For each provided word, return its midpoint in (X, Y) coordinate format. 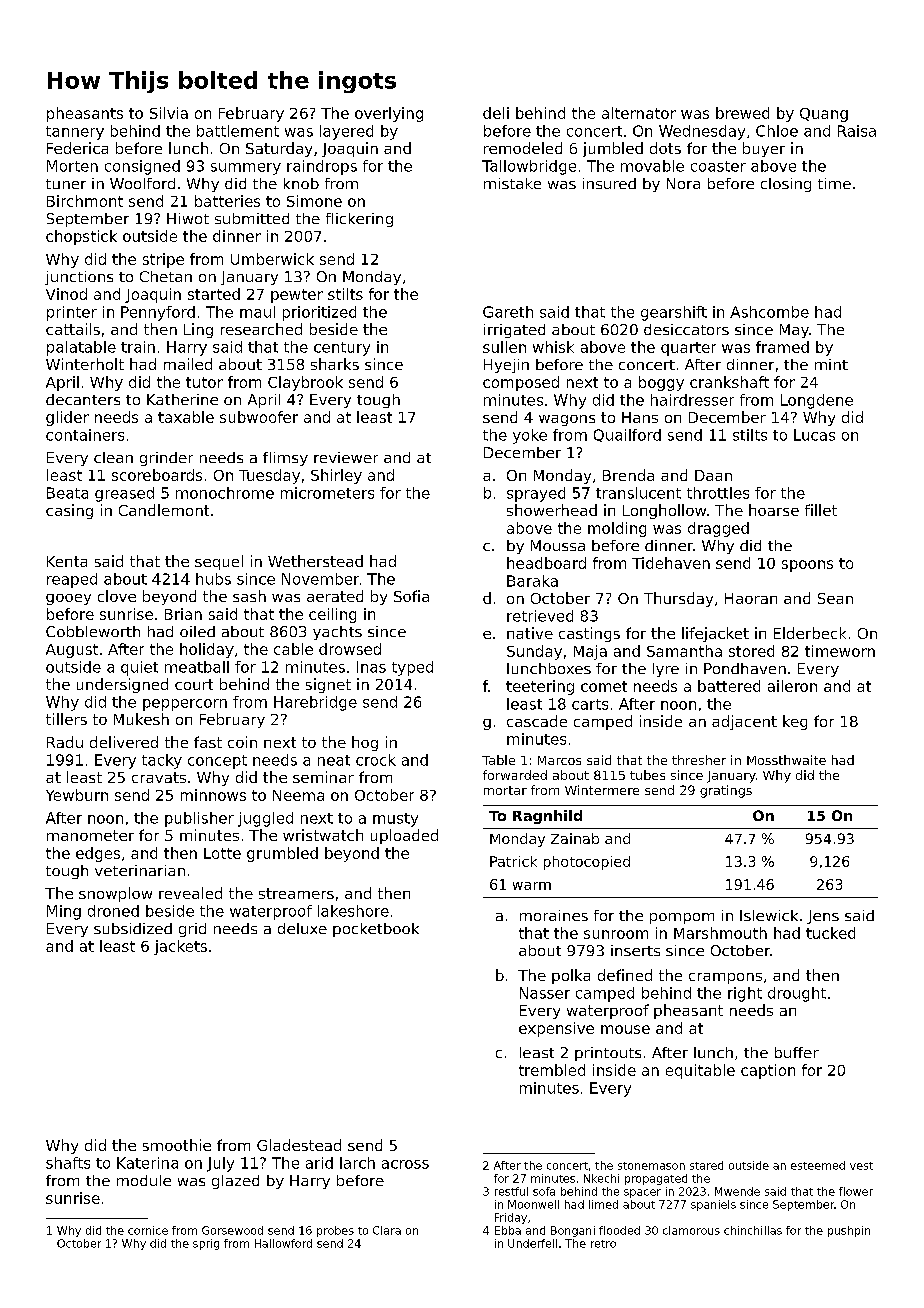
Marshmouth (720, 933)
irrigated (514, 331)
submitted (252, 218)
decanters (83, 399)
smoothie (177, 1145)
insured (609, 183)
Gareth (508, 312)
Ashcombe (769, 312)
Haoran (751, 598)
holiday (207, 650)
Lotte (222, 853)
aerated (335, 596)
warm (532, 886)
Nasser (545, 993)
